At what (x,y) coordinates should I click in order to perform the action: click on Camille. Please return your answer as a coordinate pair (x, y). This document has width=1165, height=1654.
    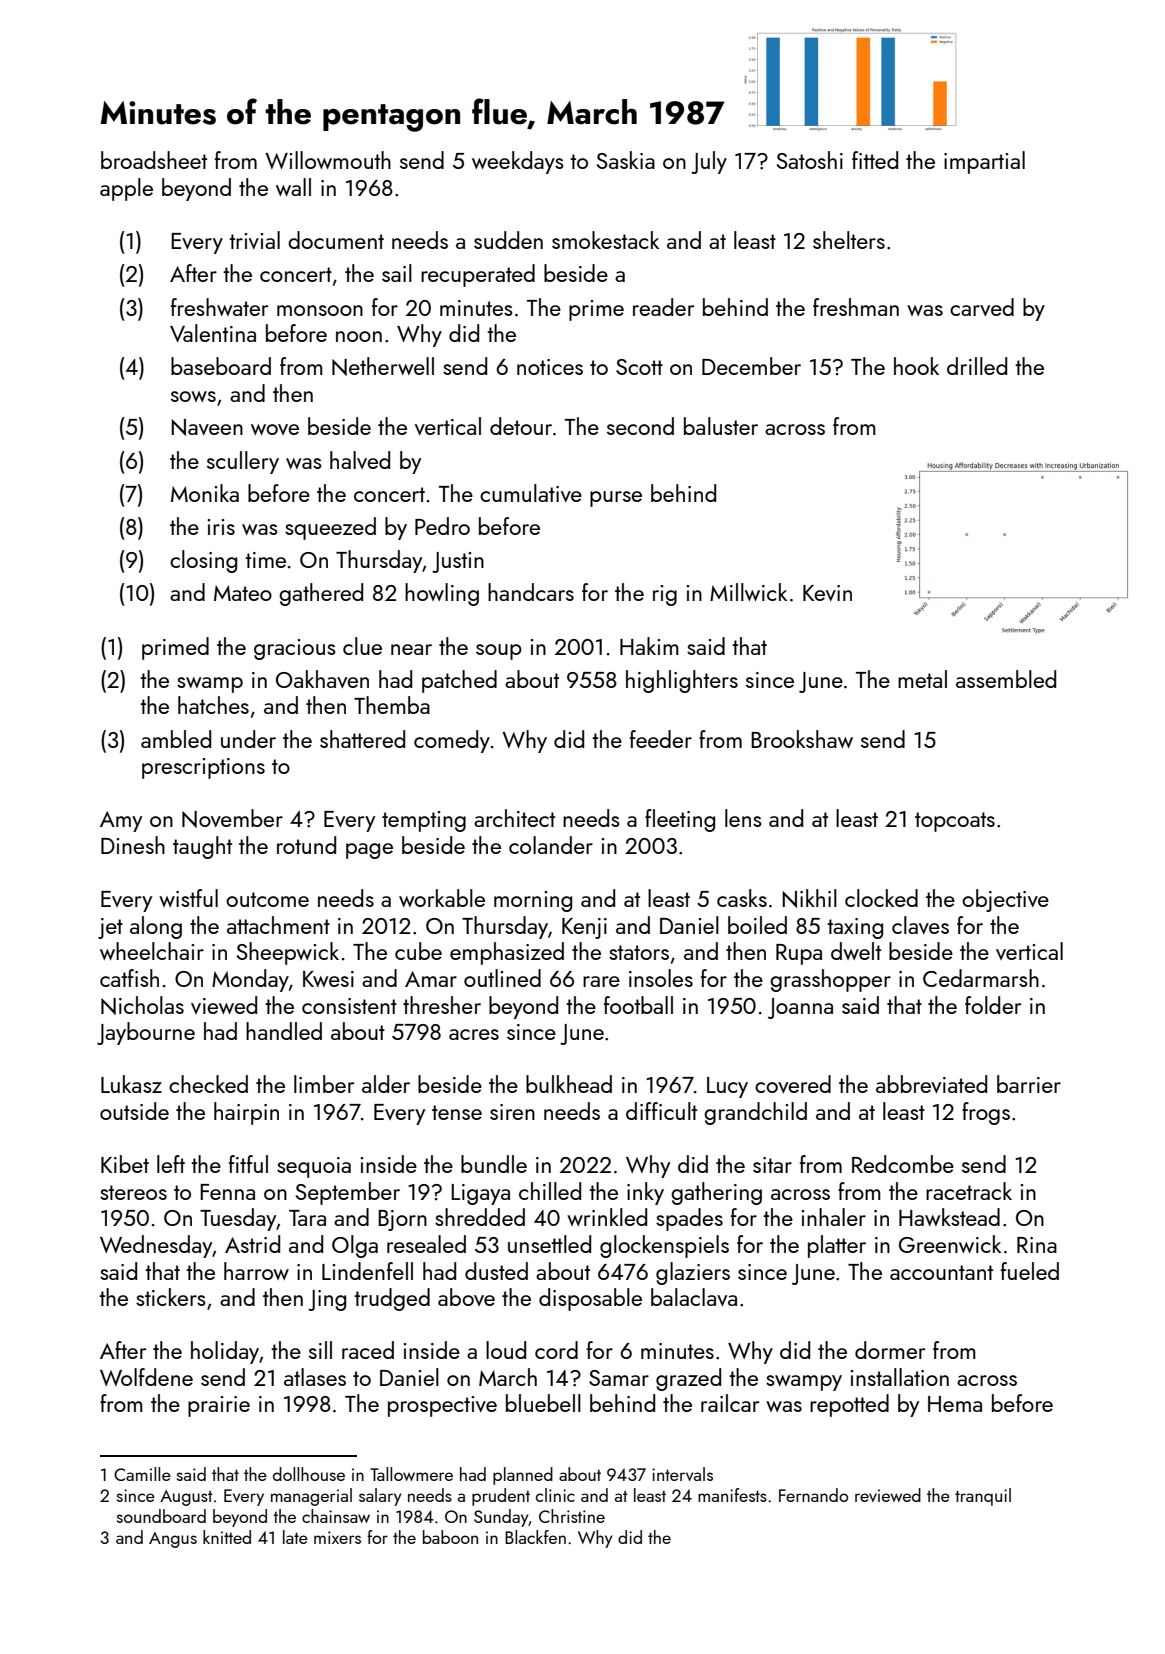
    Looking at the image, I should click on (142, 1474).
